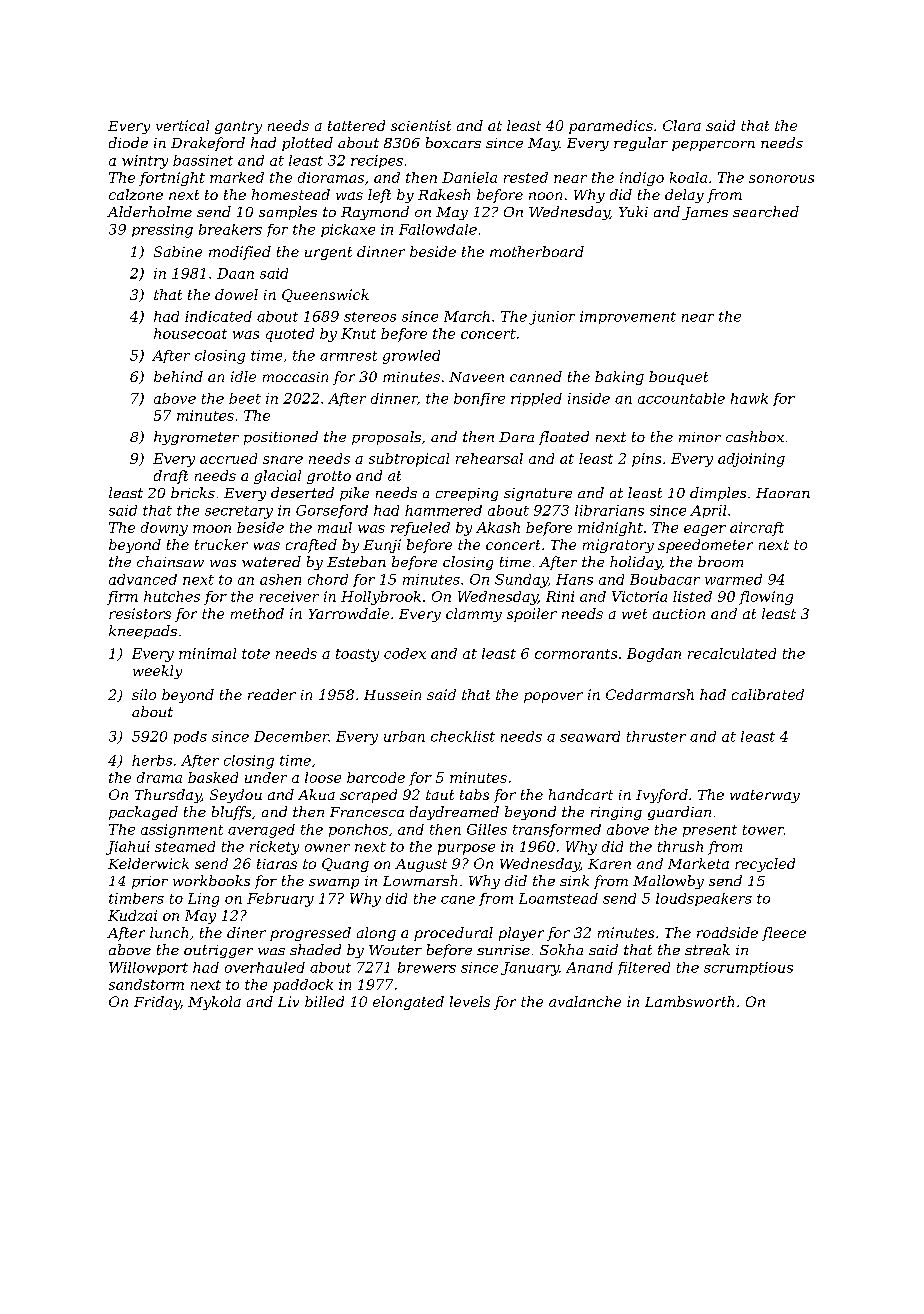 This screenshot has width=924, height=1314. I want to click on lunch, so click(169, 932).
